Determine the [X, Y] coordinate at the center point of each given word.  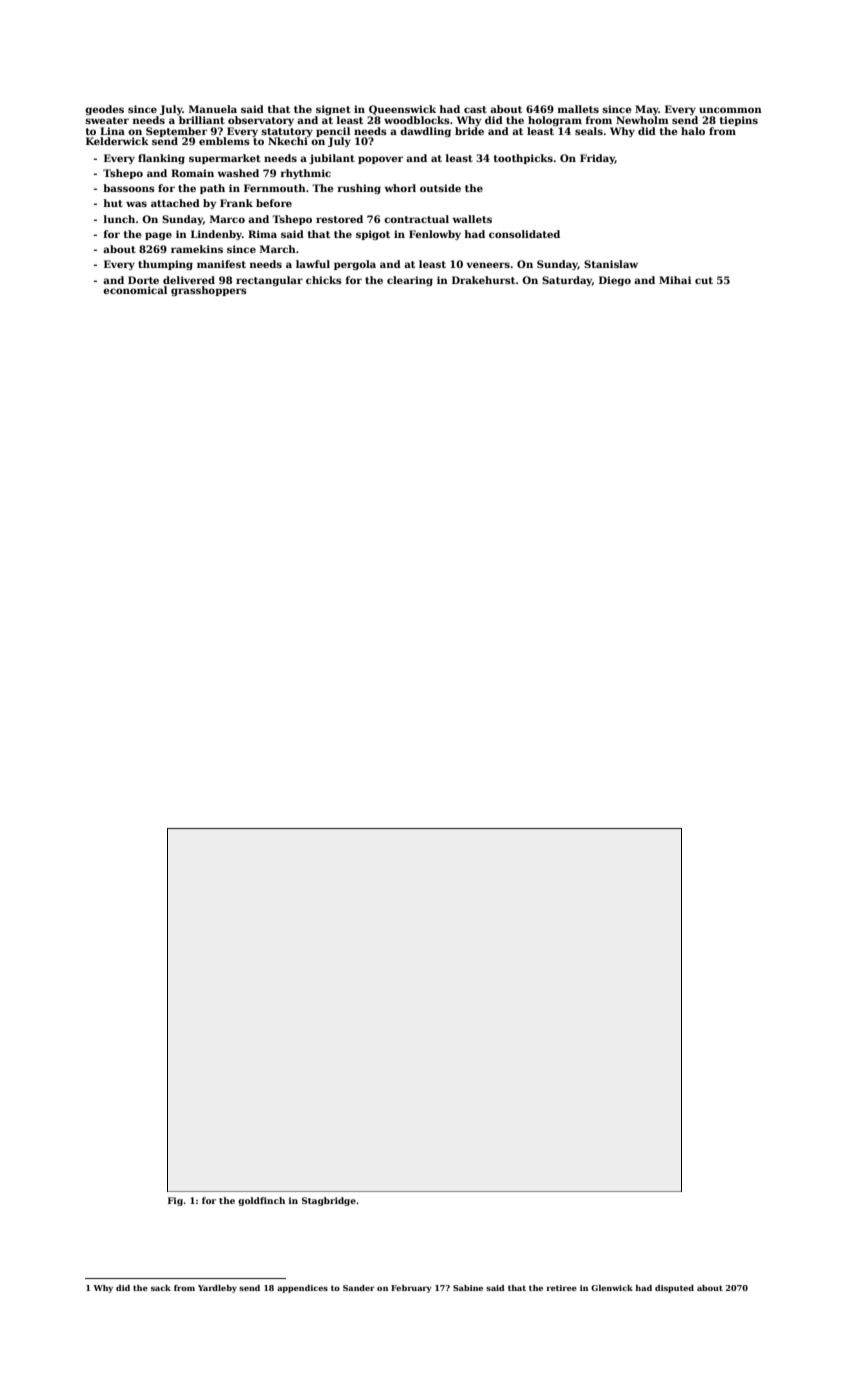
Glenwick [612, 1288]
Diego [615, 281]
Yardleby [217, 1289]
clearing [410, 281]
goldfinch [261, 1201]
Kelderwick [117, 141]
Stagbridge [329, 1201]
